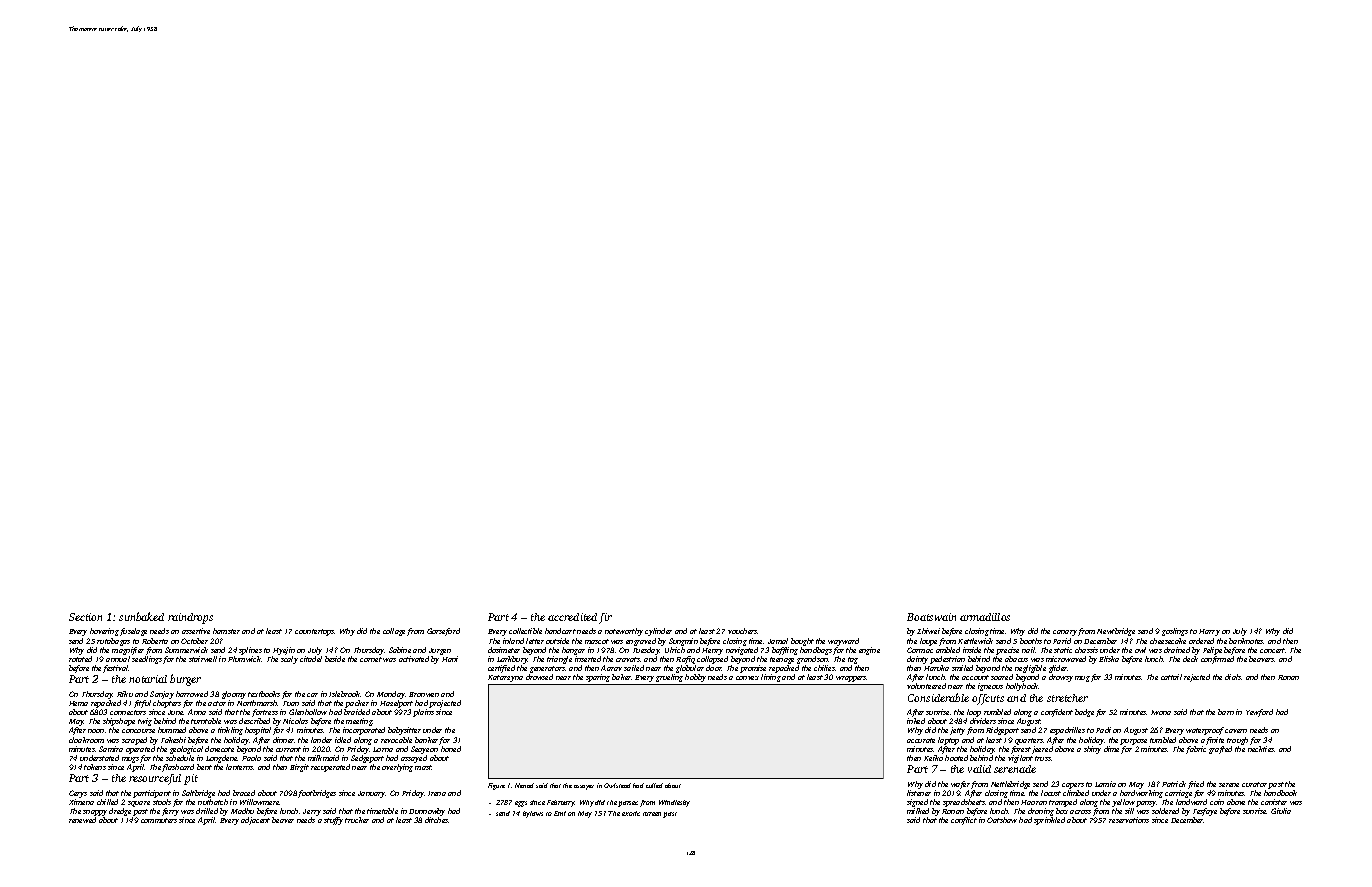 The height and width of the screenshot is (887, 1372). Describe the element at coordinates (85, 617) in the screenshot. I see `Section` at that location.
